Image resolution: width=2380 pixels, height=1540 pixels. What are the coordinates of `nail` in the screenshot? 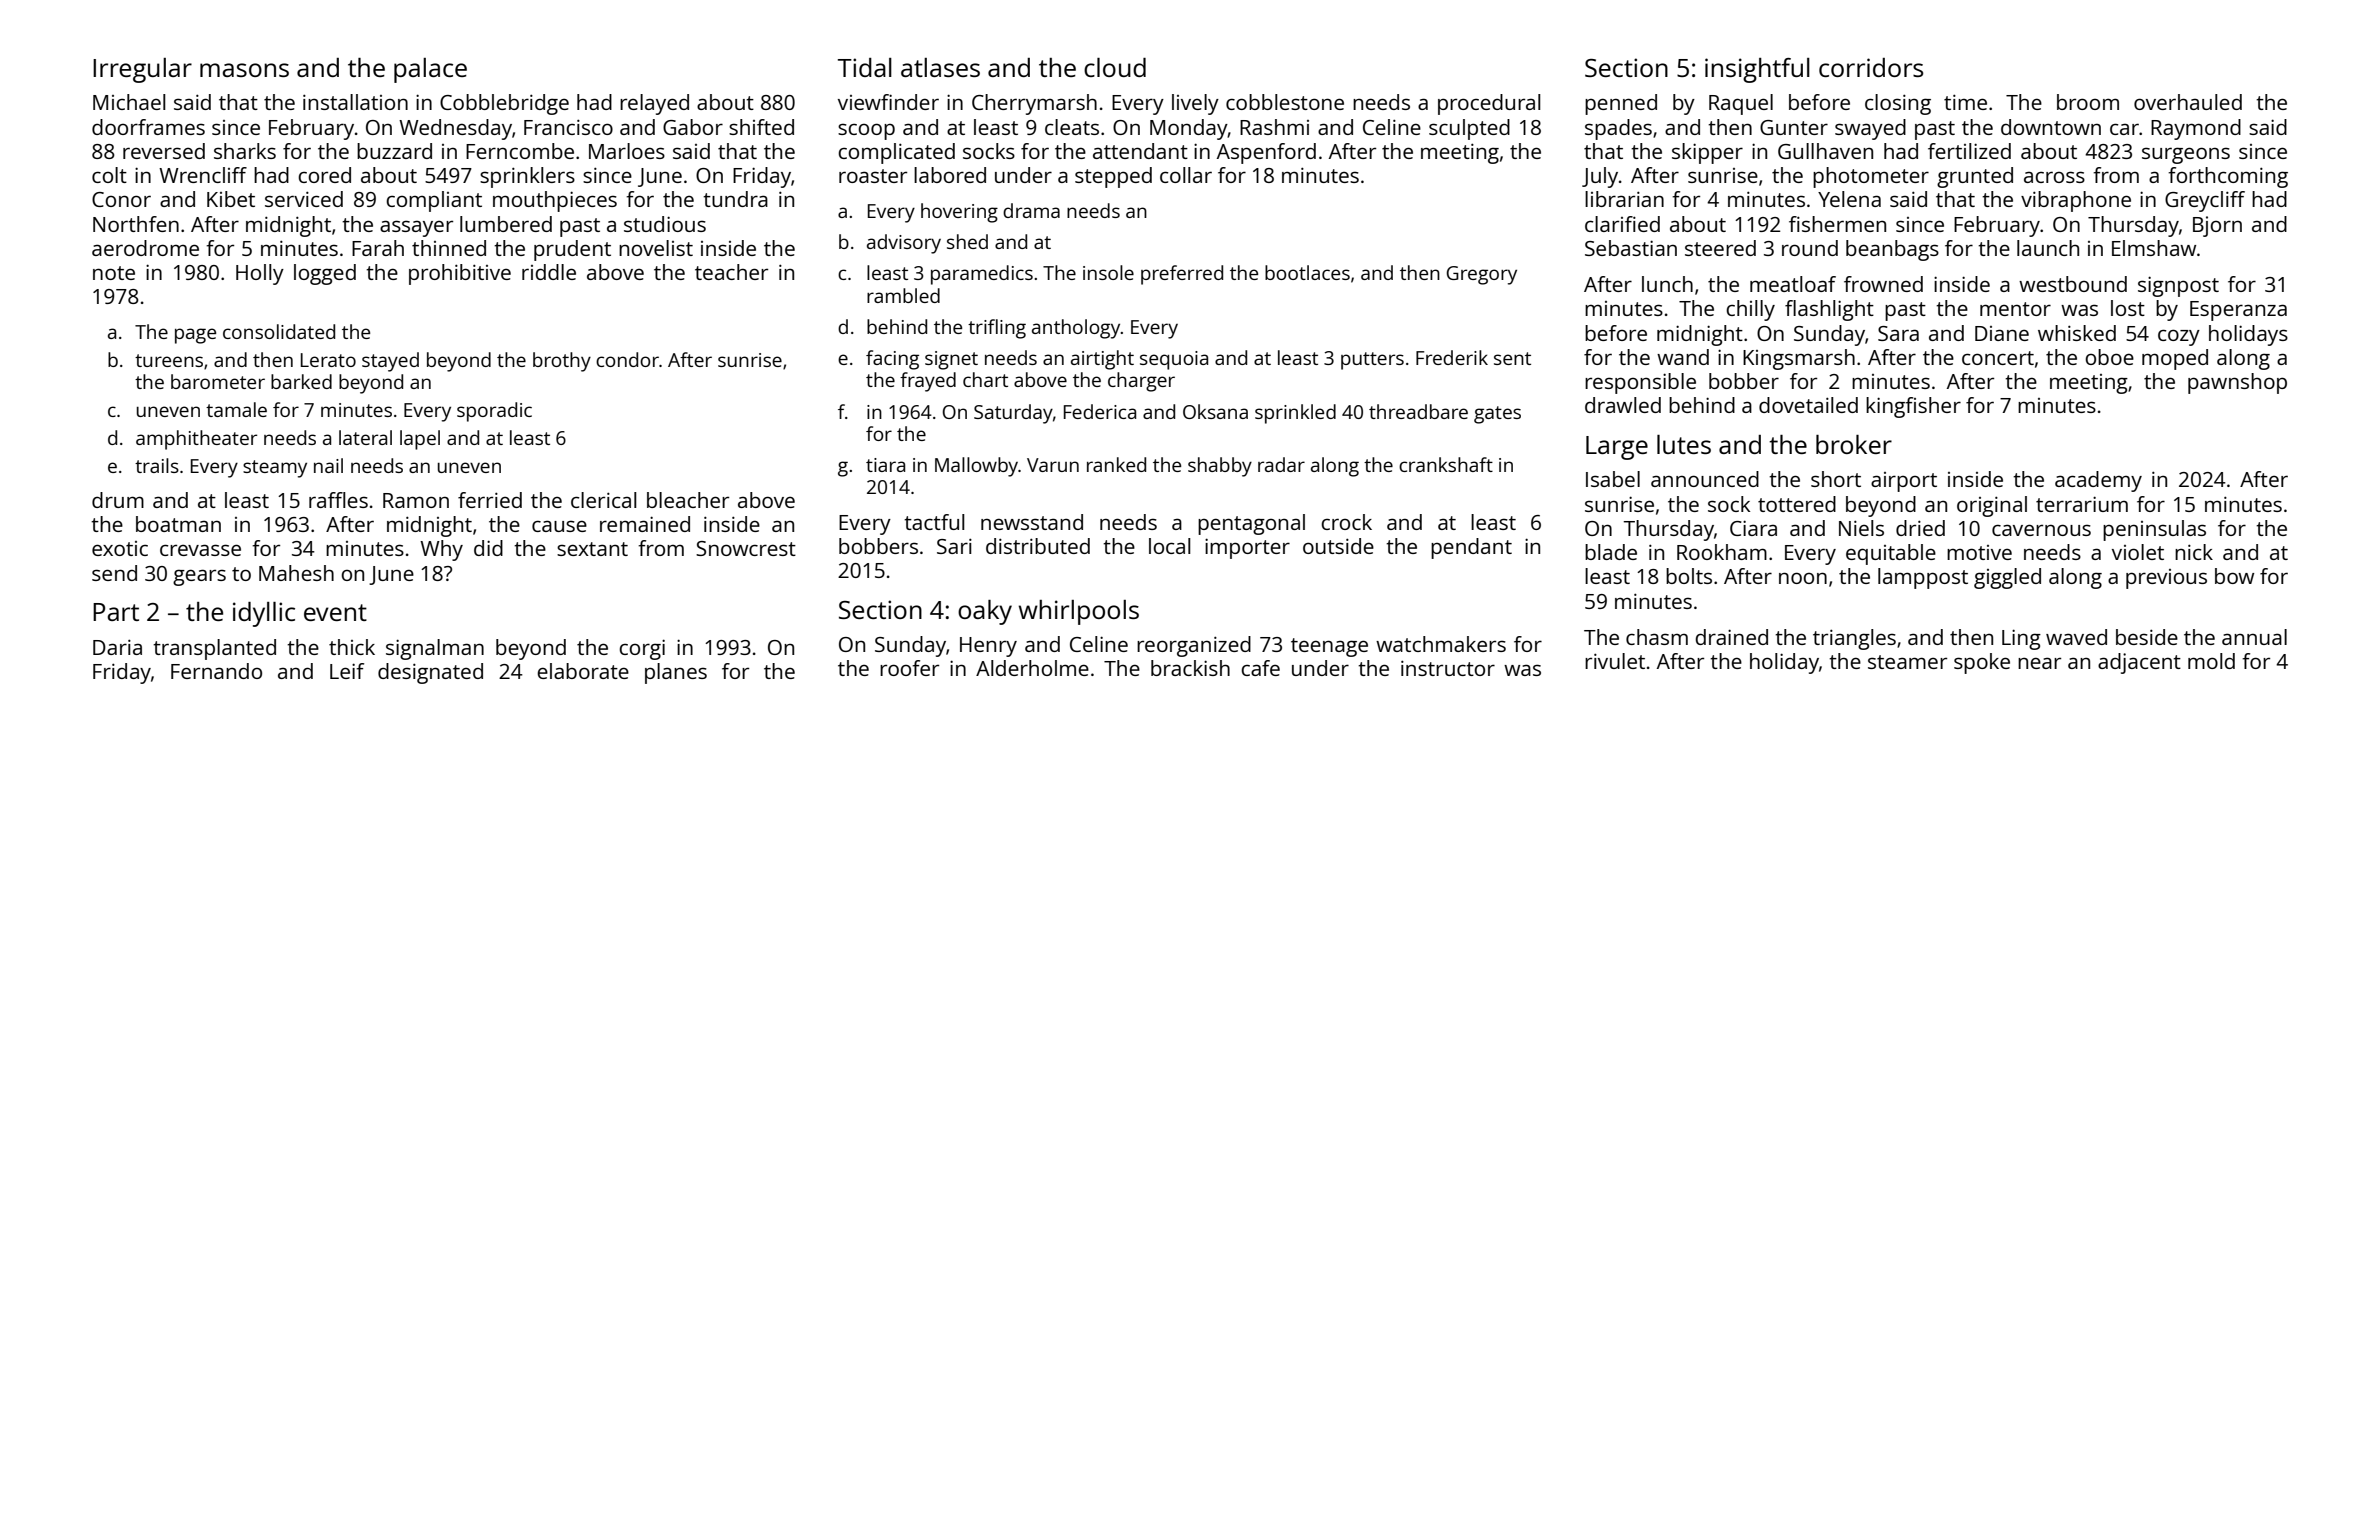 It's located at (328, 465).
